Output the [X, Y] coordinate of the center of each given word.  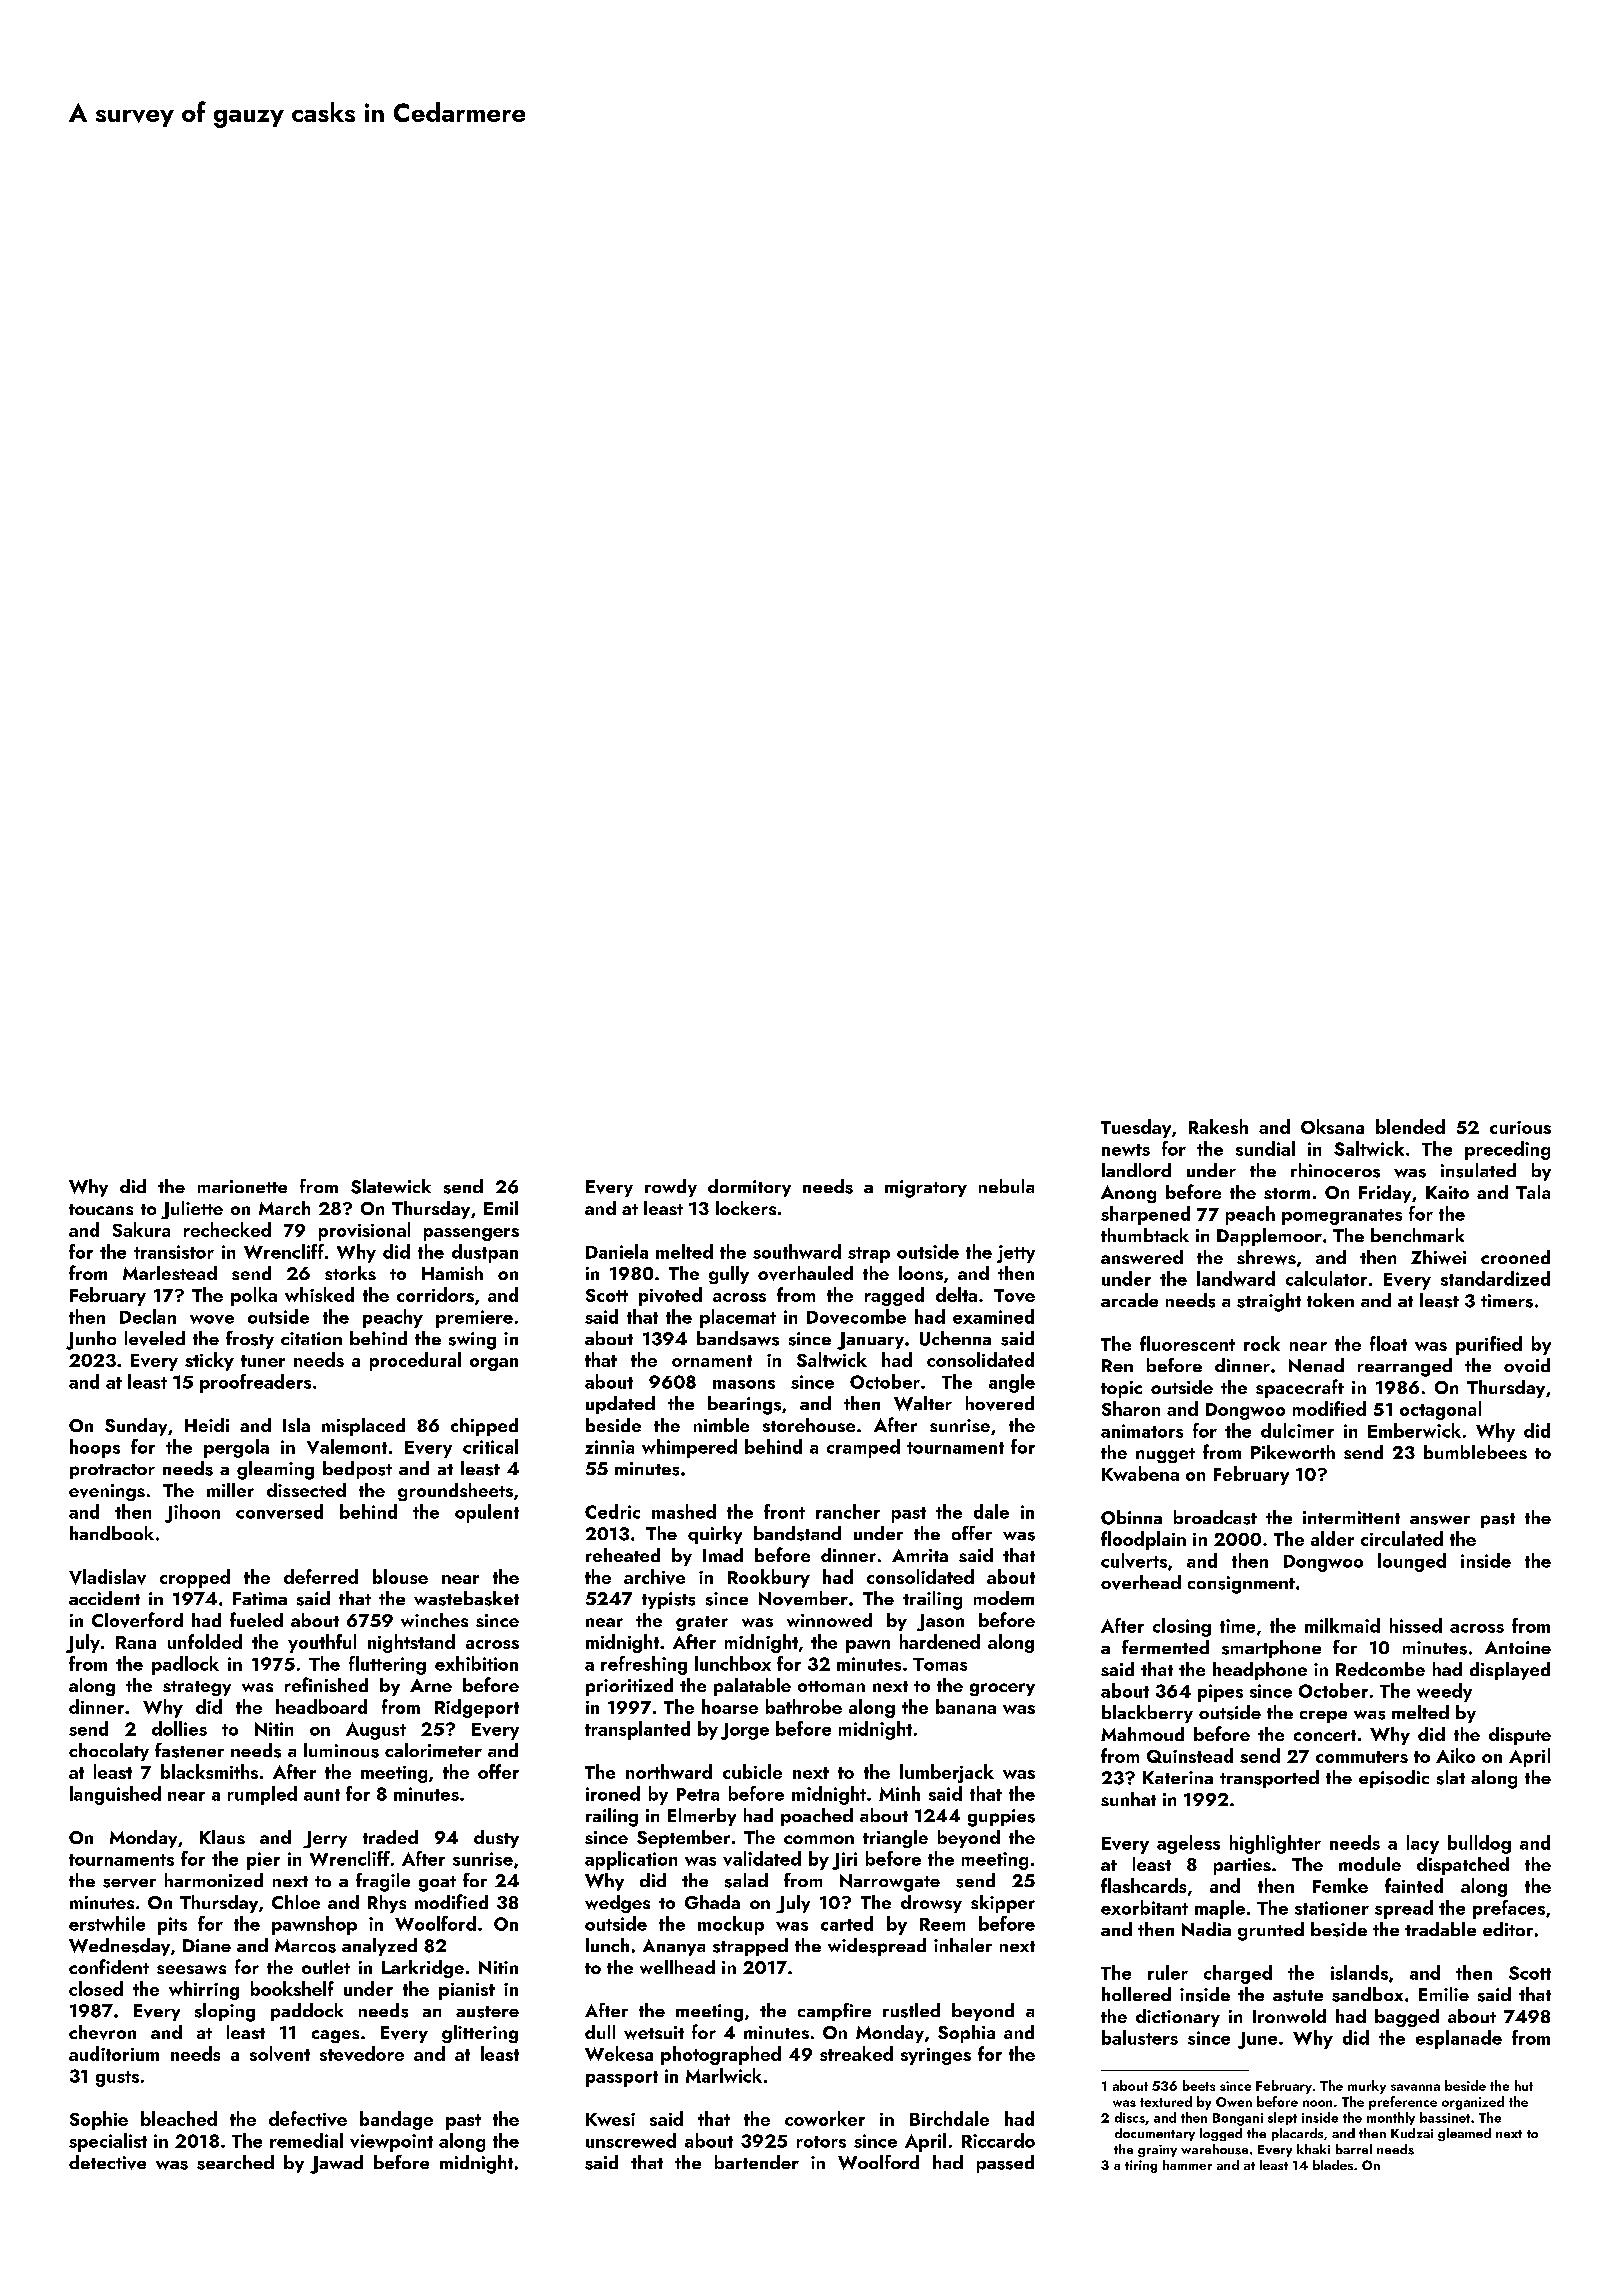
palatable [752, 1687]
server [129, 1883]
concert [1325, 1735]
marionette [242, 1186]
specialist [108, 2142]
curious [1520, 1127]
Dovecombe [856, 1316]
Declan [148, 1316]
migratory [926, 1189]
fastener [189, 1750]
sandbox [1367, 1994]
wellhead [677, 1967]
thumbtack [1145, 1235]
